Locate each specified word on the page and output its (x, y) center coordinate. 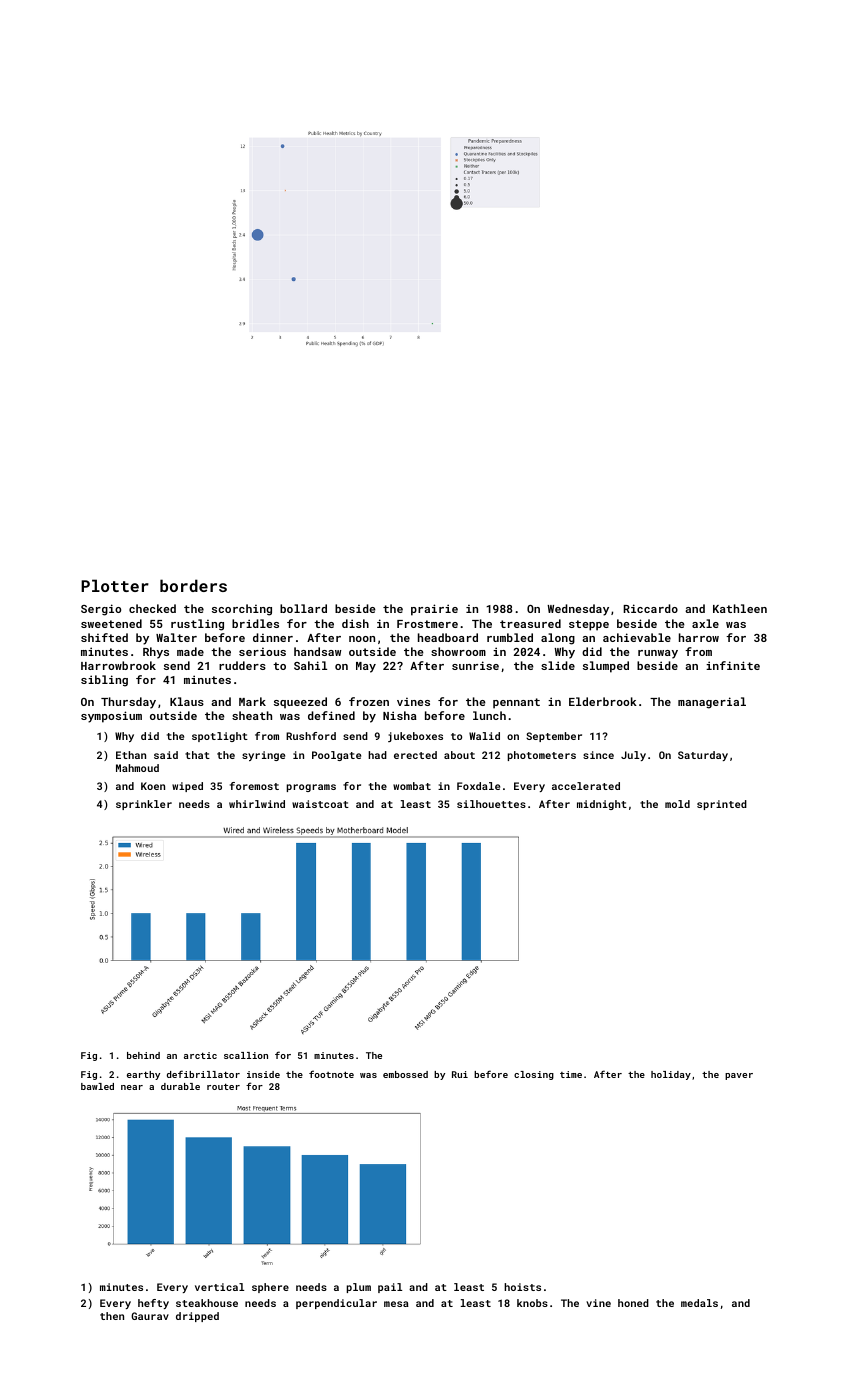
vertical (219, 1287)
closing (534, 1075)
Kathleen (740, 608)
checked (152, 608)
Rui (460, 1074)
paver (739, 1076)
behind (143, 1055)
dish (355, 623)
